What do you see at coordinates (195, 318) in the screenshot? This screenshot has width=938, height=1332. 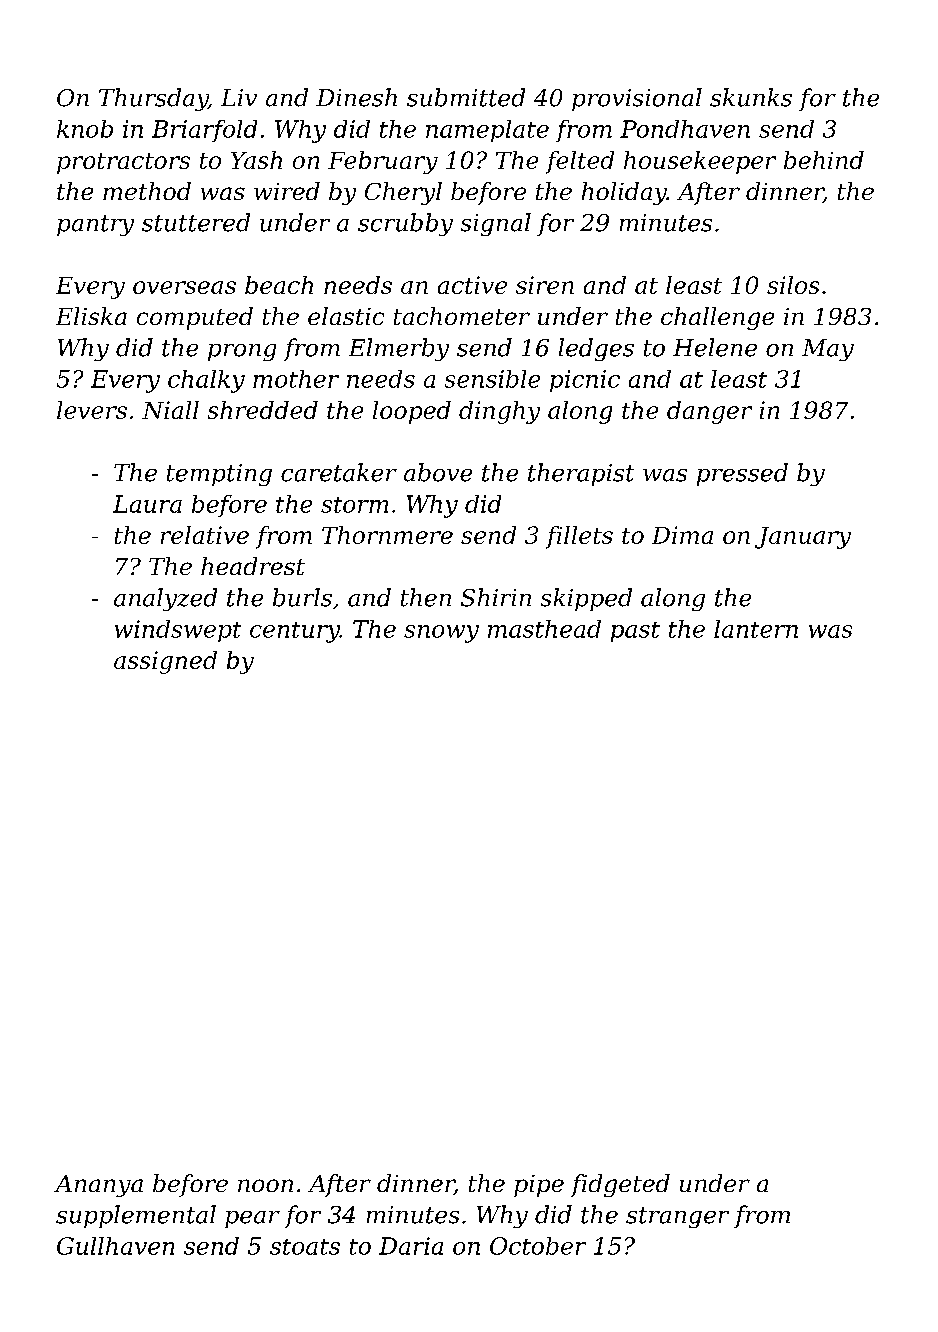 I see `computed` at bounding box center [195, 318].
